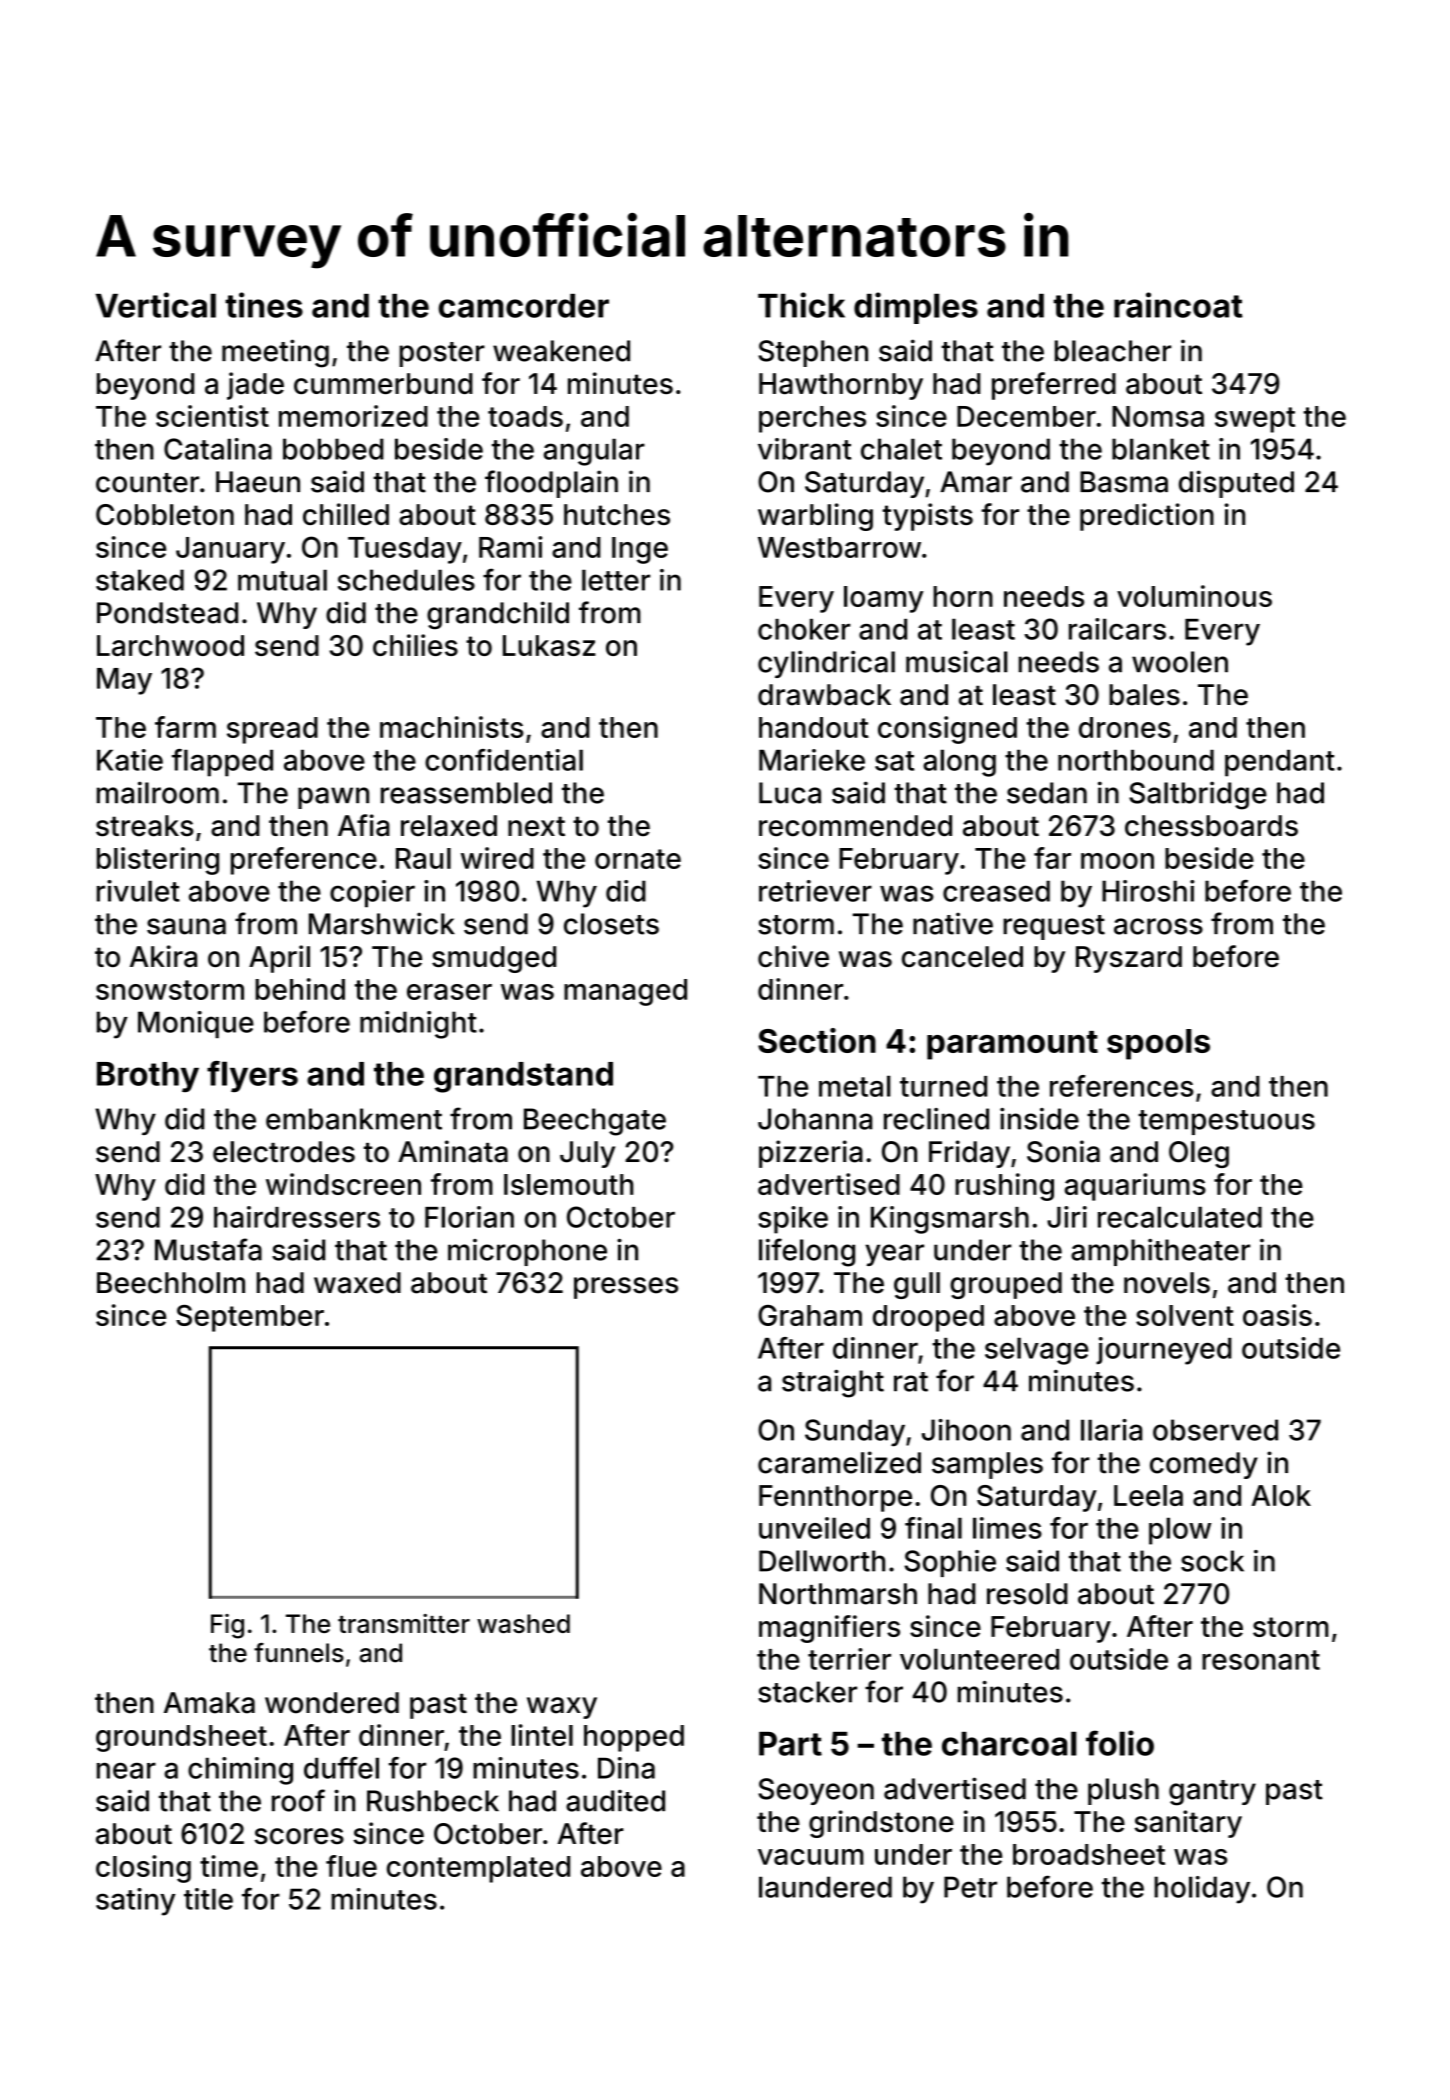 This page has height=2100, width=1450. Describe the element at coordinates (304, 861) in the page. I see `preference` at that location.
